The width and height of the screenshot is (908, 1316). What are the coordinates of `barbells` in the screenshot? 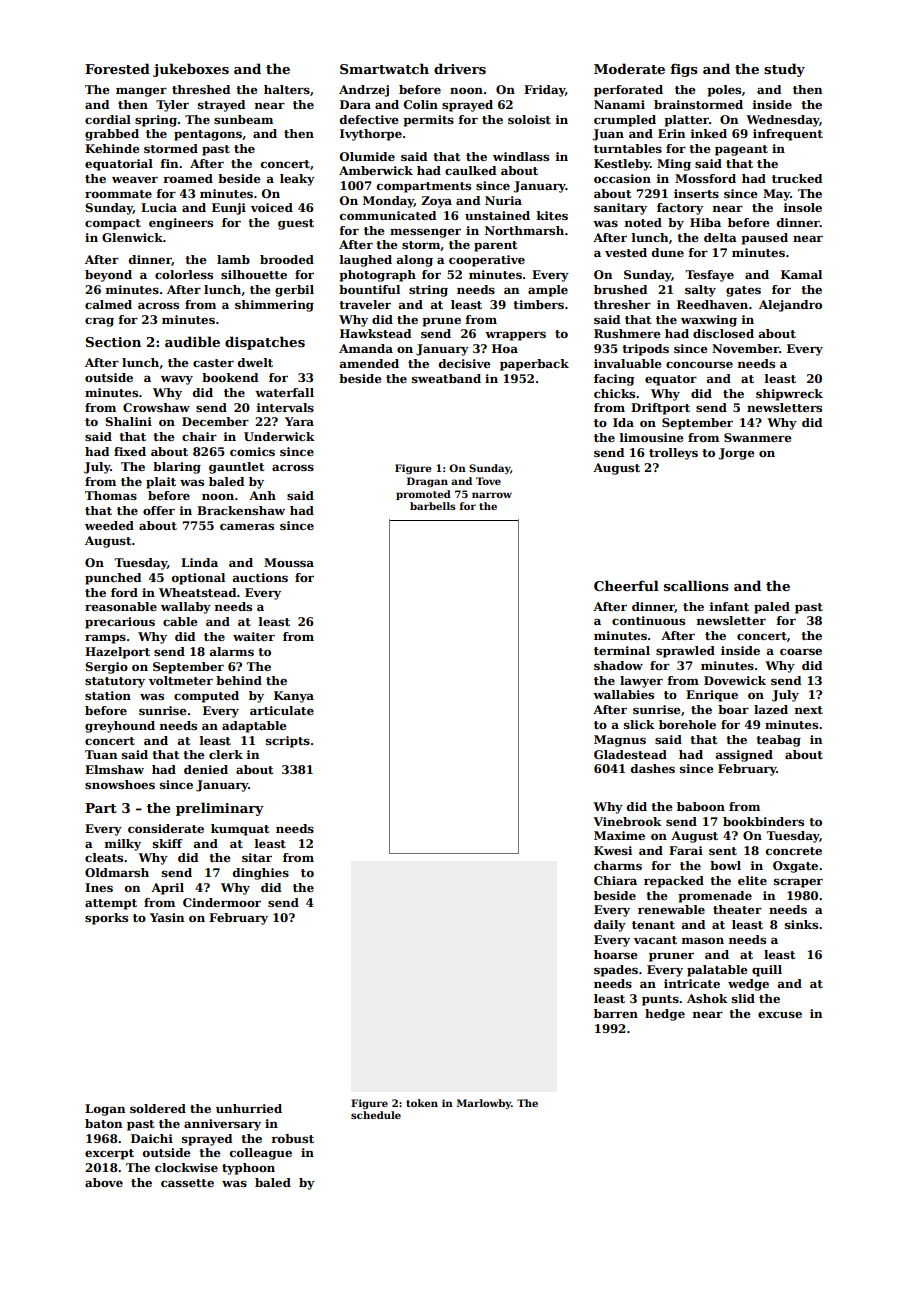 It's located at (433, 506).
